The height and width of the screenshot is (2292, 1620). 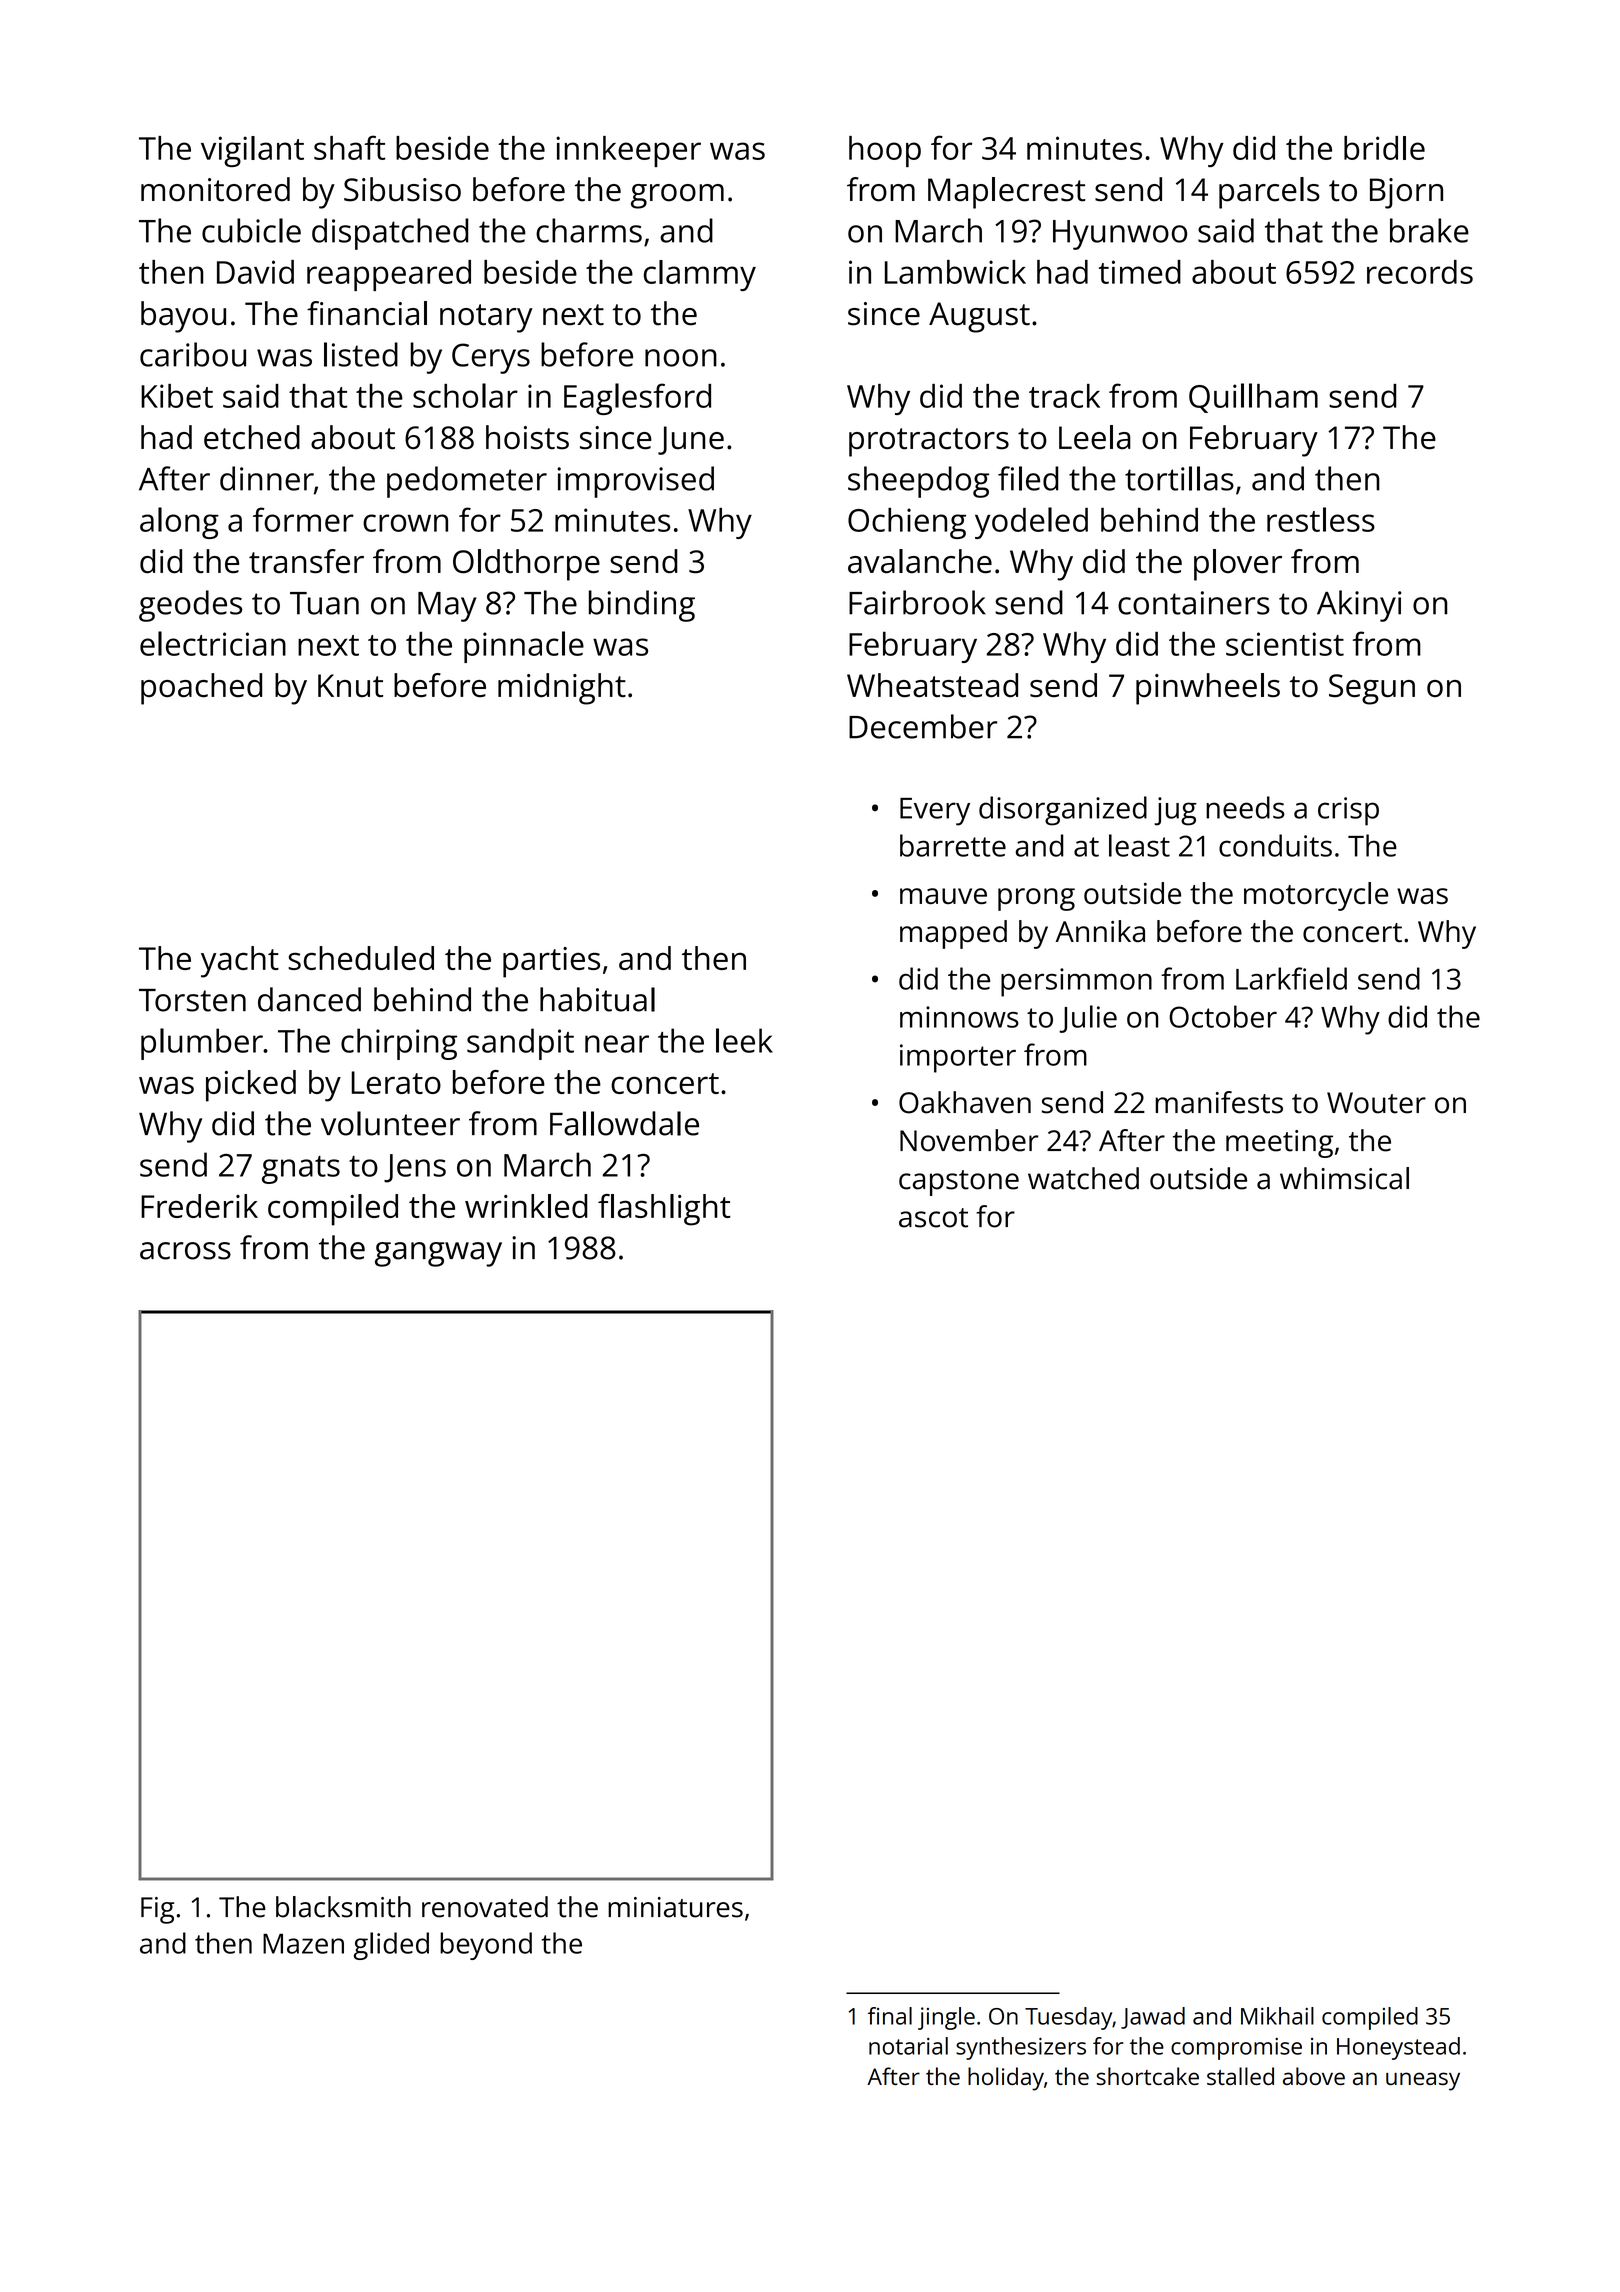 What do you see at coordinates (157, 1910) in the screenshot?
I see `Fig` at bounding box center [157, 1910].
